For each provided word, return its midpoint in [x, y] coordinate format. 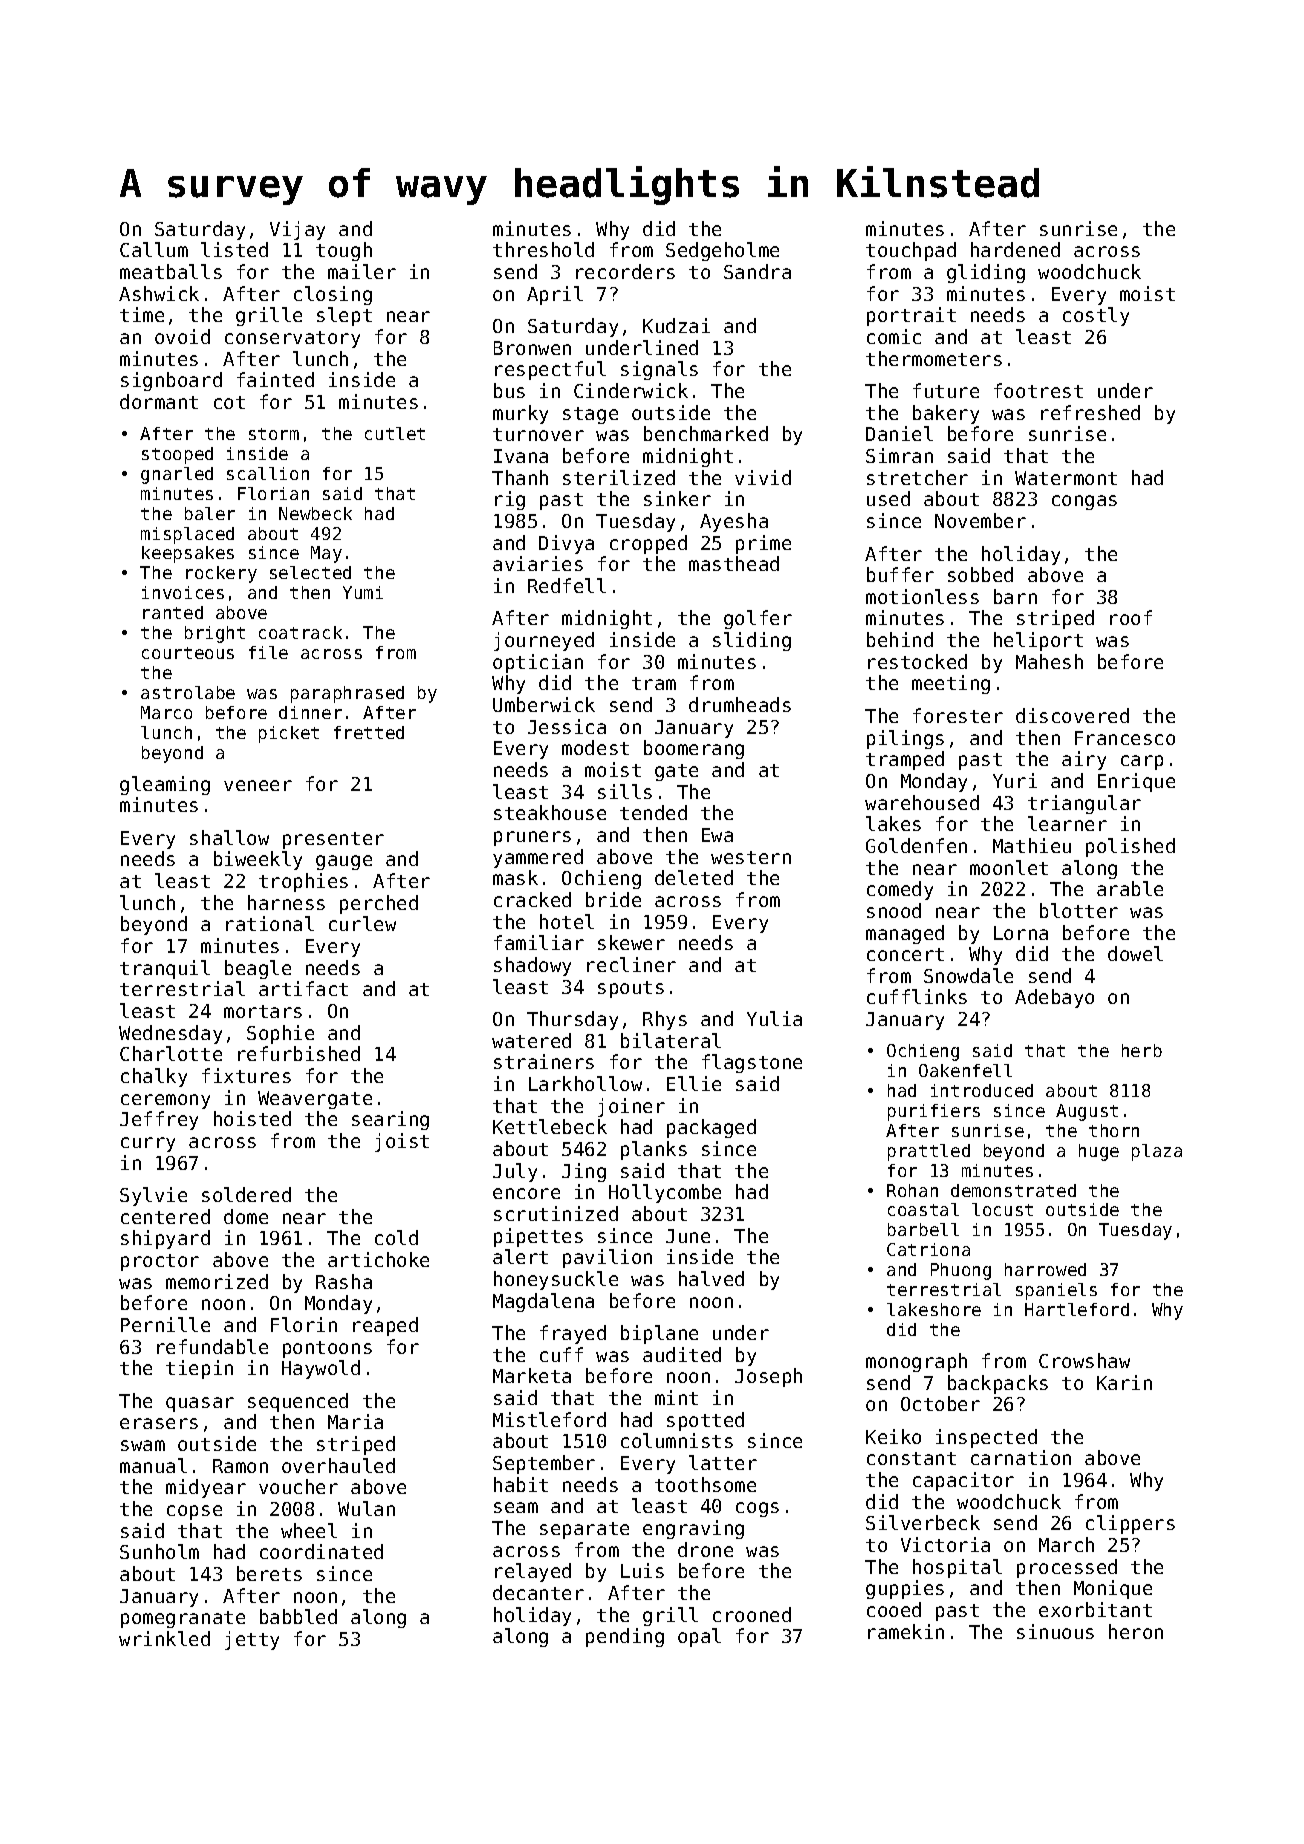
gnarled [177, 475]
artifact [303, 988]
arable [1130, 888]
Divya [566, 544]
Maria [355, 1421]
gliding [986, 273]
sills [625, 791]
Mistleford [549, 1419]
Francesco [1125, 738]
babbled [298, 1616]
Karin [1124, 1382]
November [980, 520]
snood [894, 910]
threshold [543, 249]
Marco [166, 712]
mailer [362, 271]
